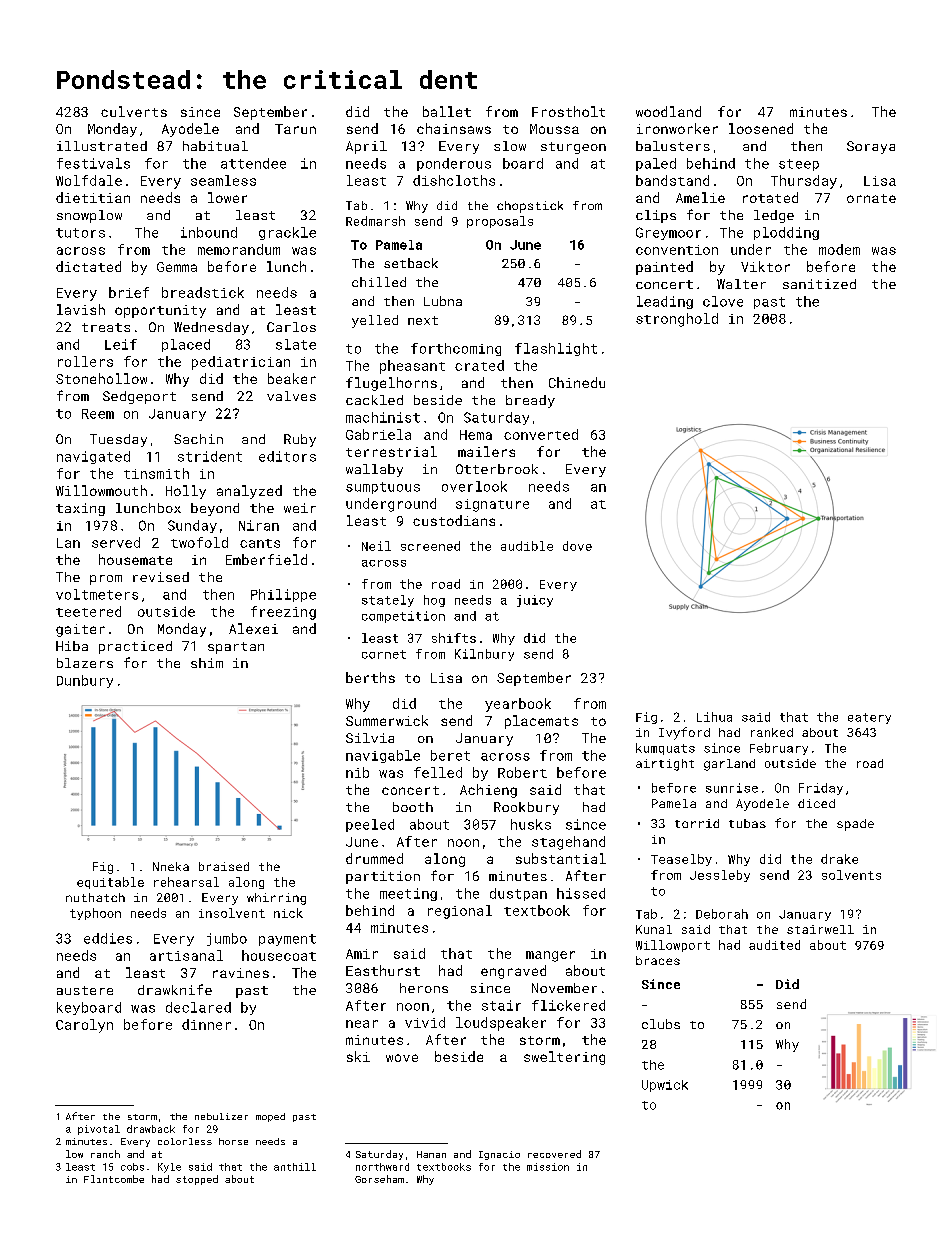  Describe the element at coordinates (497, 469) in the screenshot. I see `Otterbrook` at that location.
